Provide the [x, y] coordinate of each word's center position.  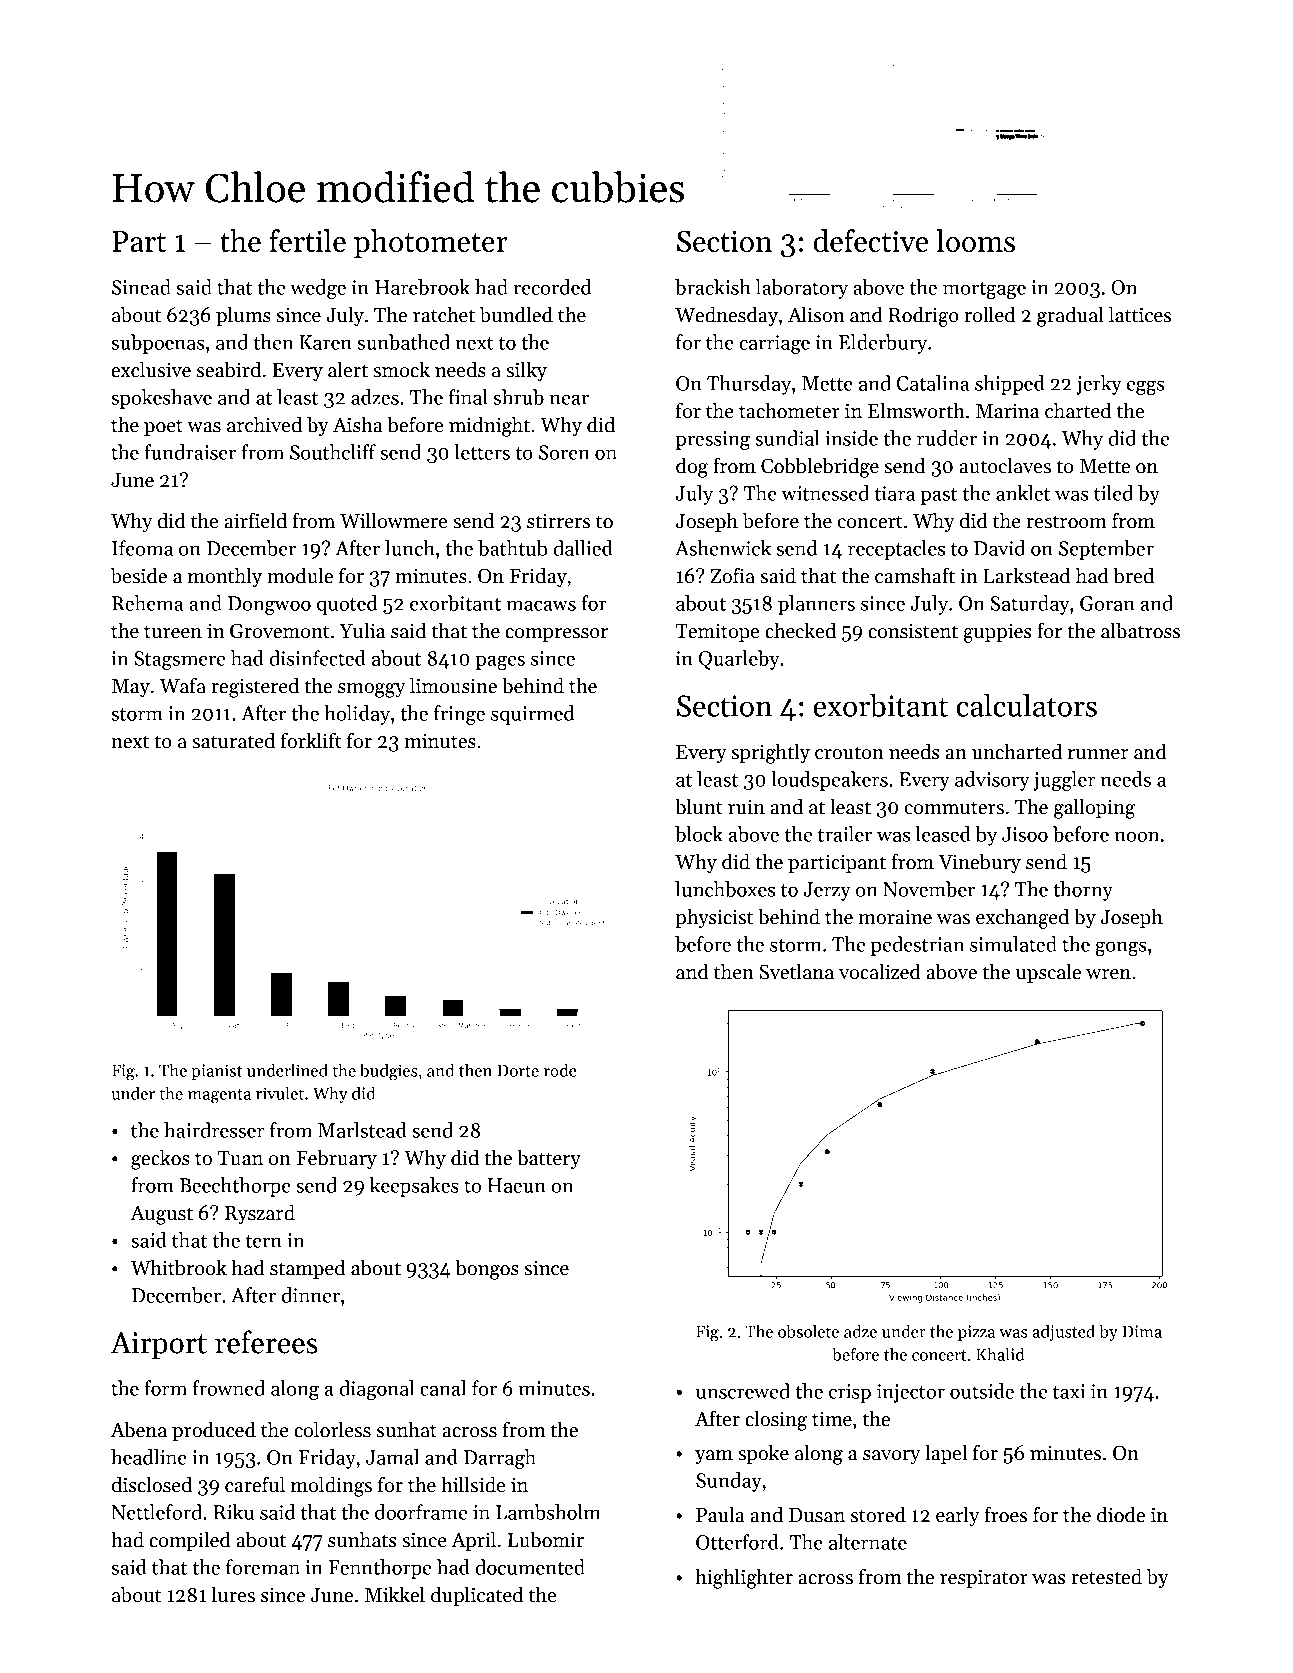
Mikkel [395, 1594]
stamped [307, 1269]
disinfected [317, 658]
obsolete [808, 1331]
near [569, 399]
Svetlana [797, 971]
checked [800, 630]
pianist [216, 1072]
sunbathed [403, 342]
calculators [1026, 705]
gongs [1121, 948]
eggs [1146, 387]
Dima [1142, 1331]
